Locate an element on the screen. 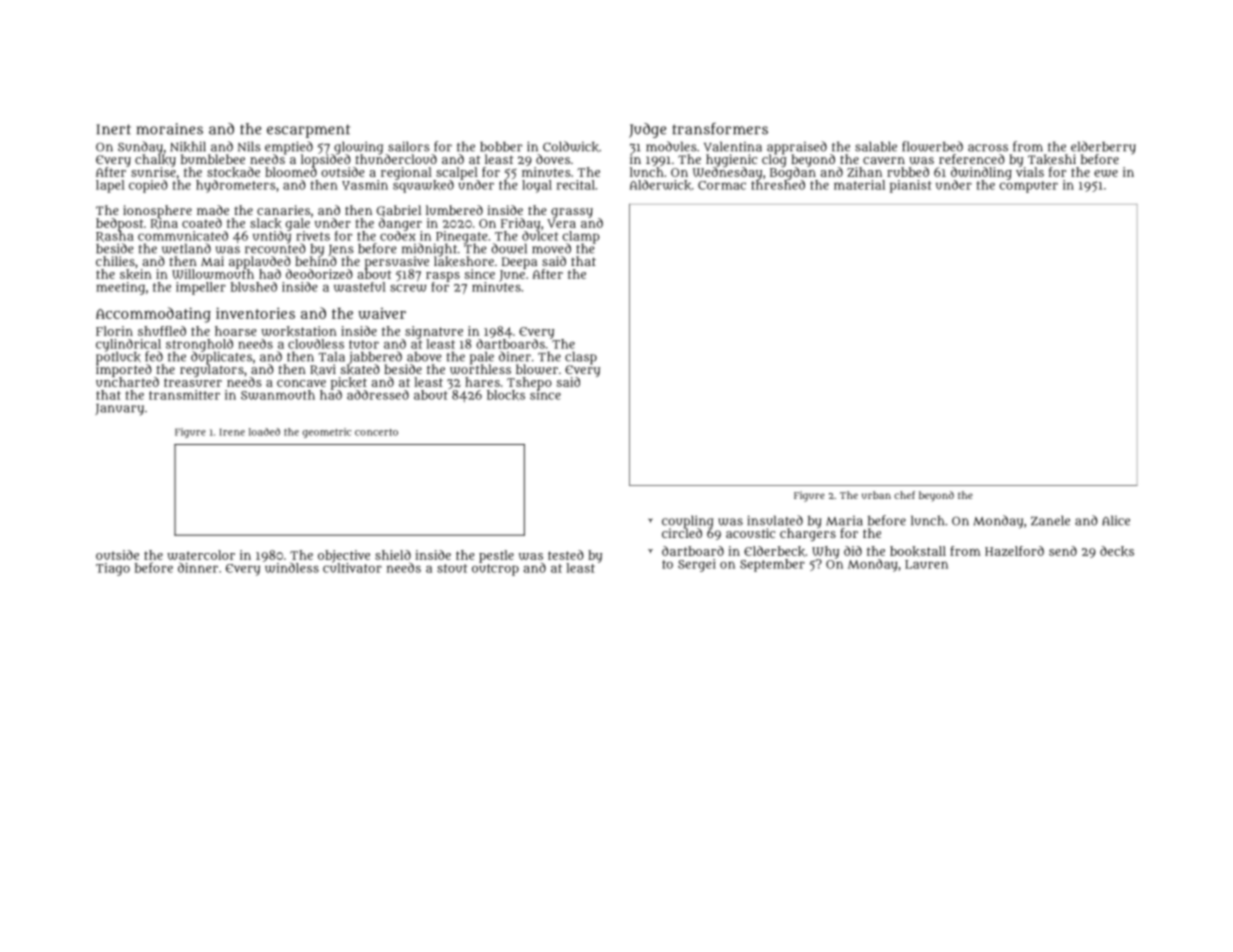 This screenshot has height=952, width=1233. moraines is located at coordinates (170, 129).
